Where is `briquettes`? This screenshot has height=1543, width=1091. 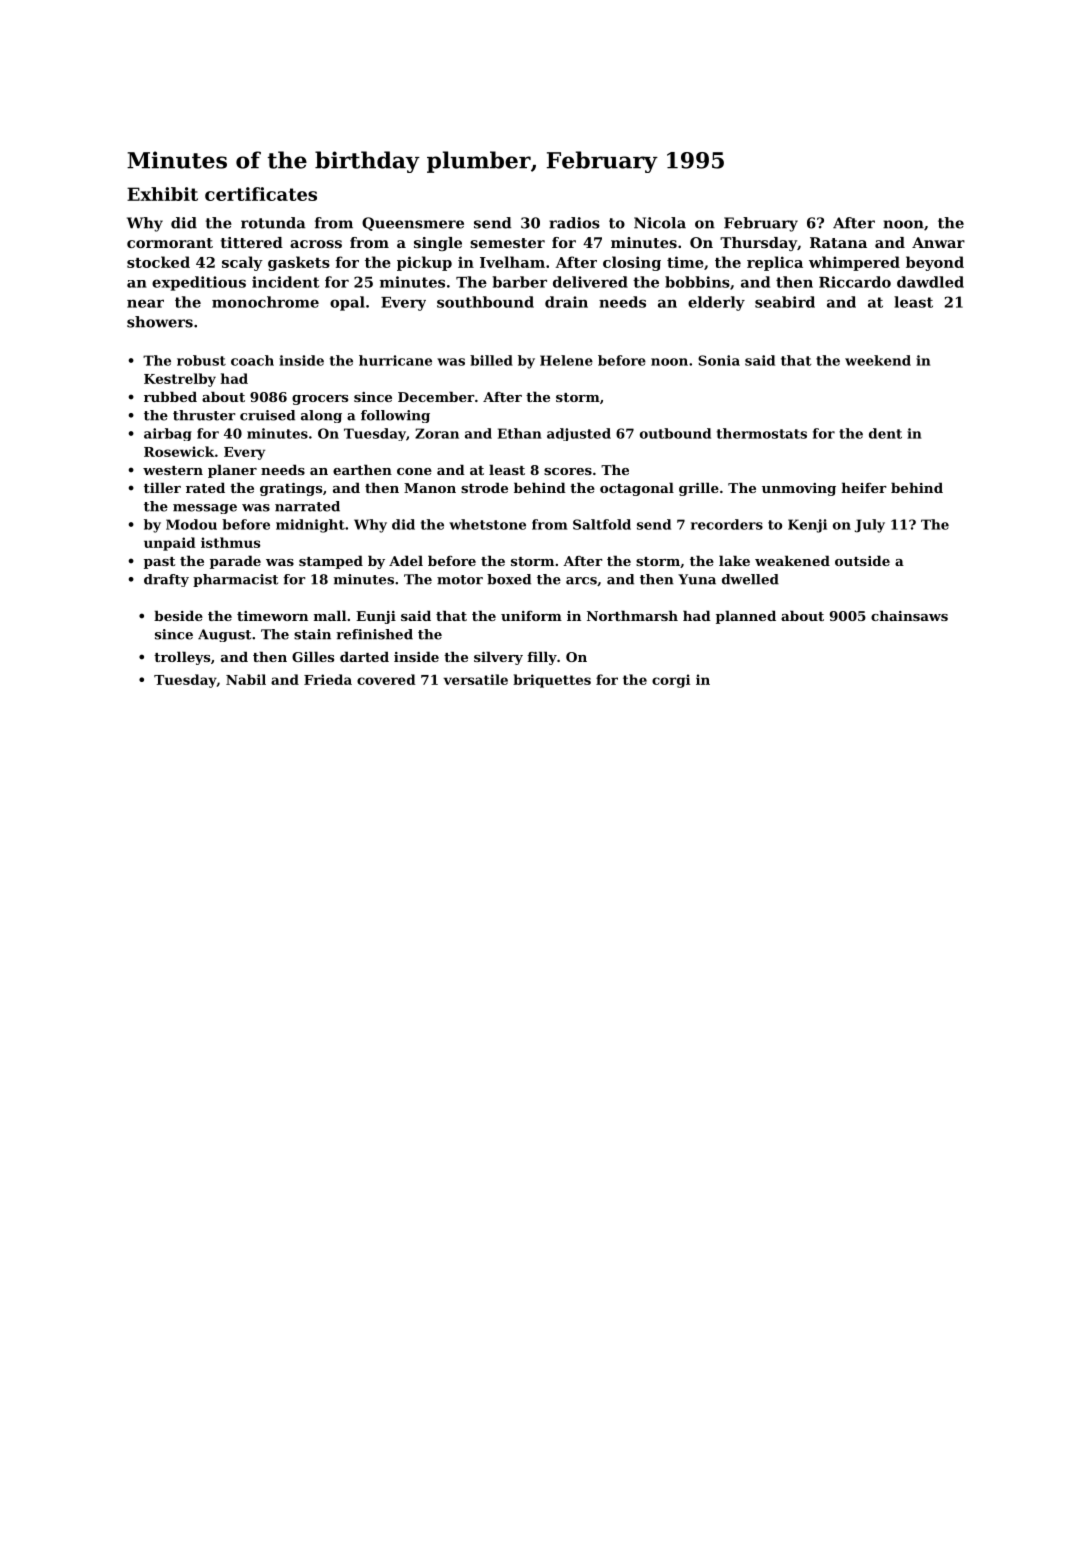 briquettes is located at coordinates (552, 681).
